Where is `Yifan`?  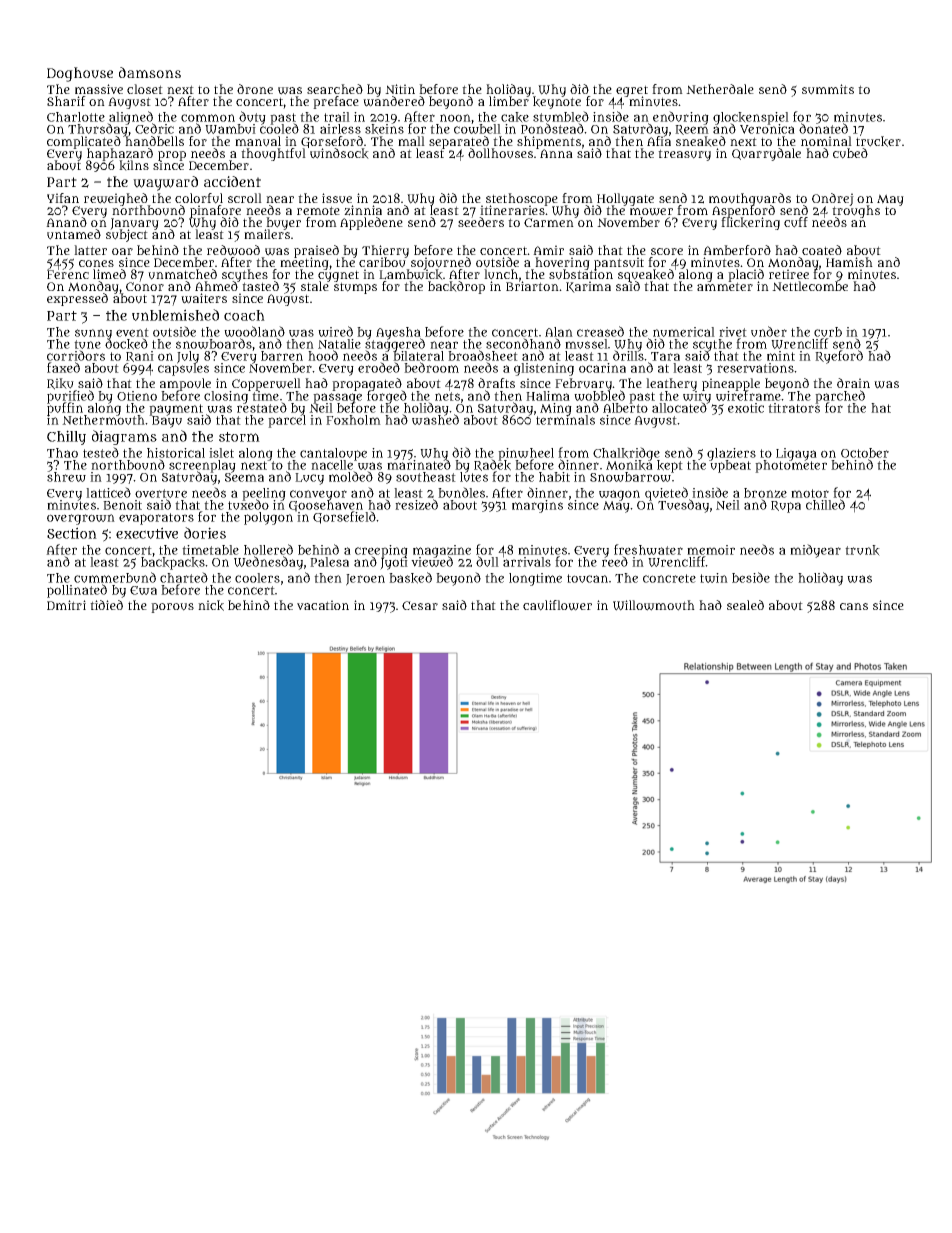
Yifan is located at coordinates (63, 198).
